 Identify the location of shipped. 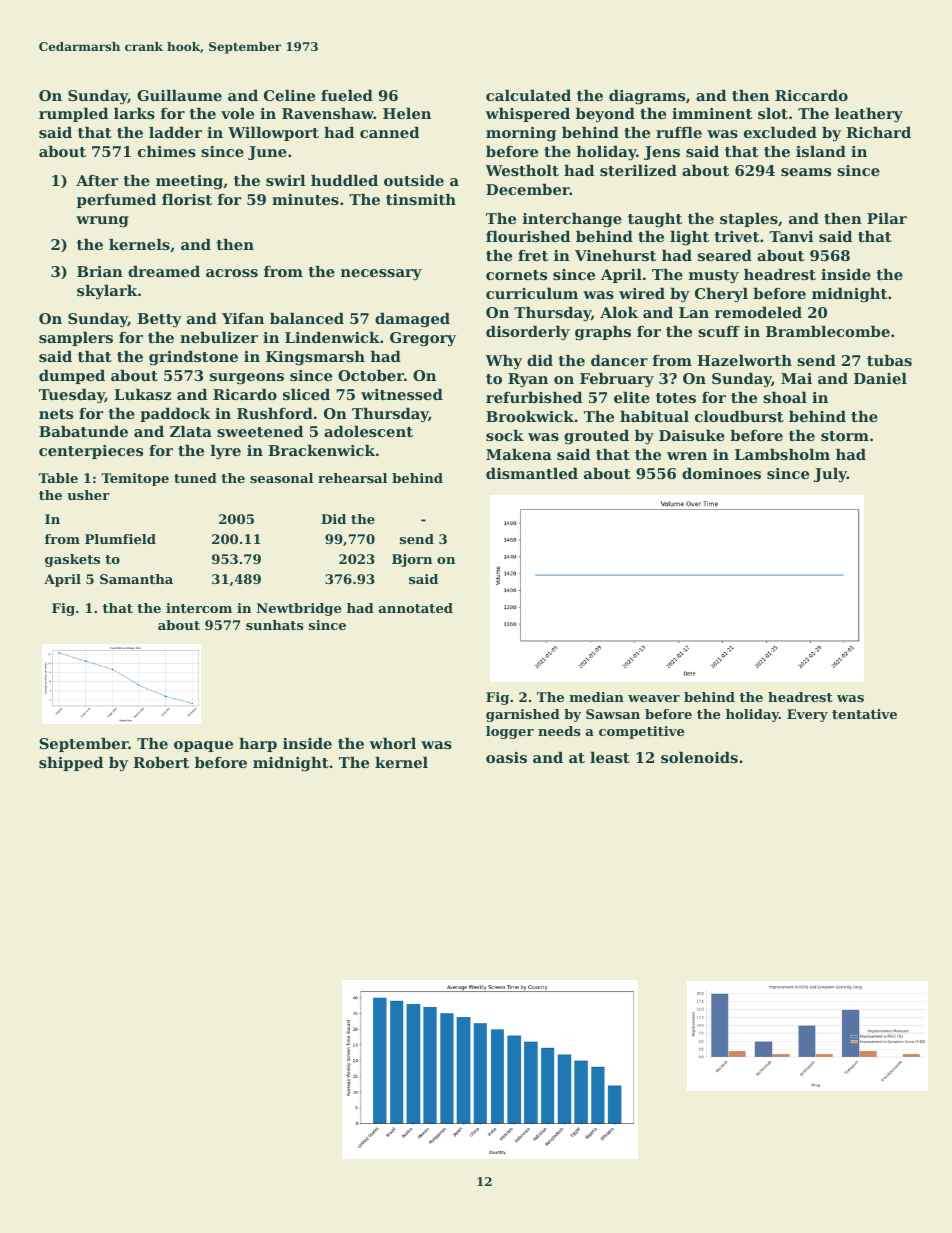
(71, 764).
